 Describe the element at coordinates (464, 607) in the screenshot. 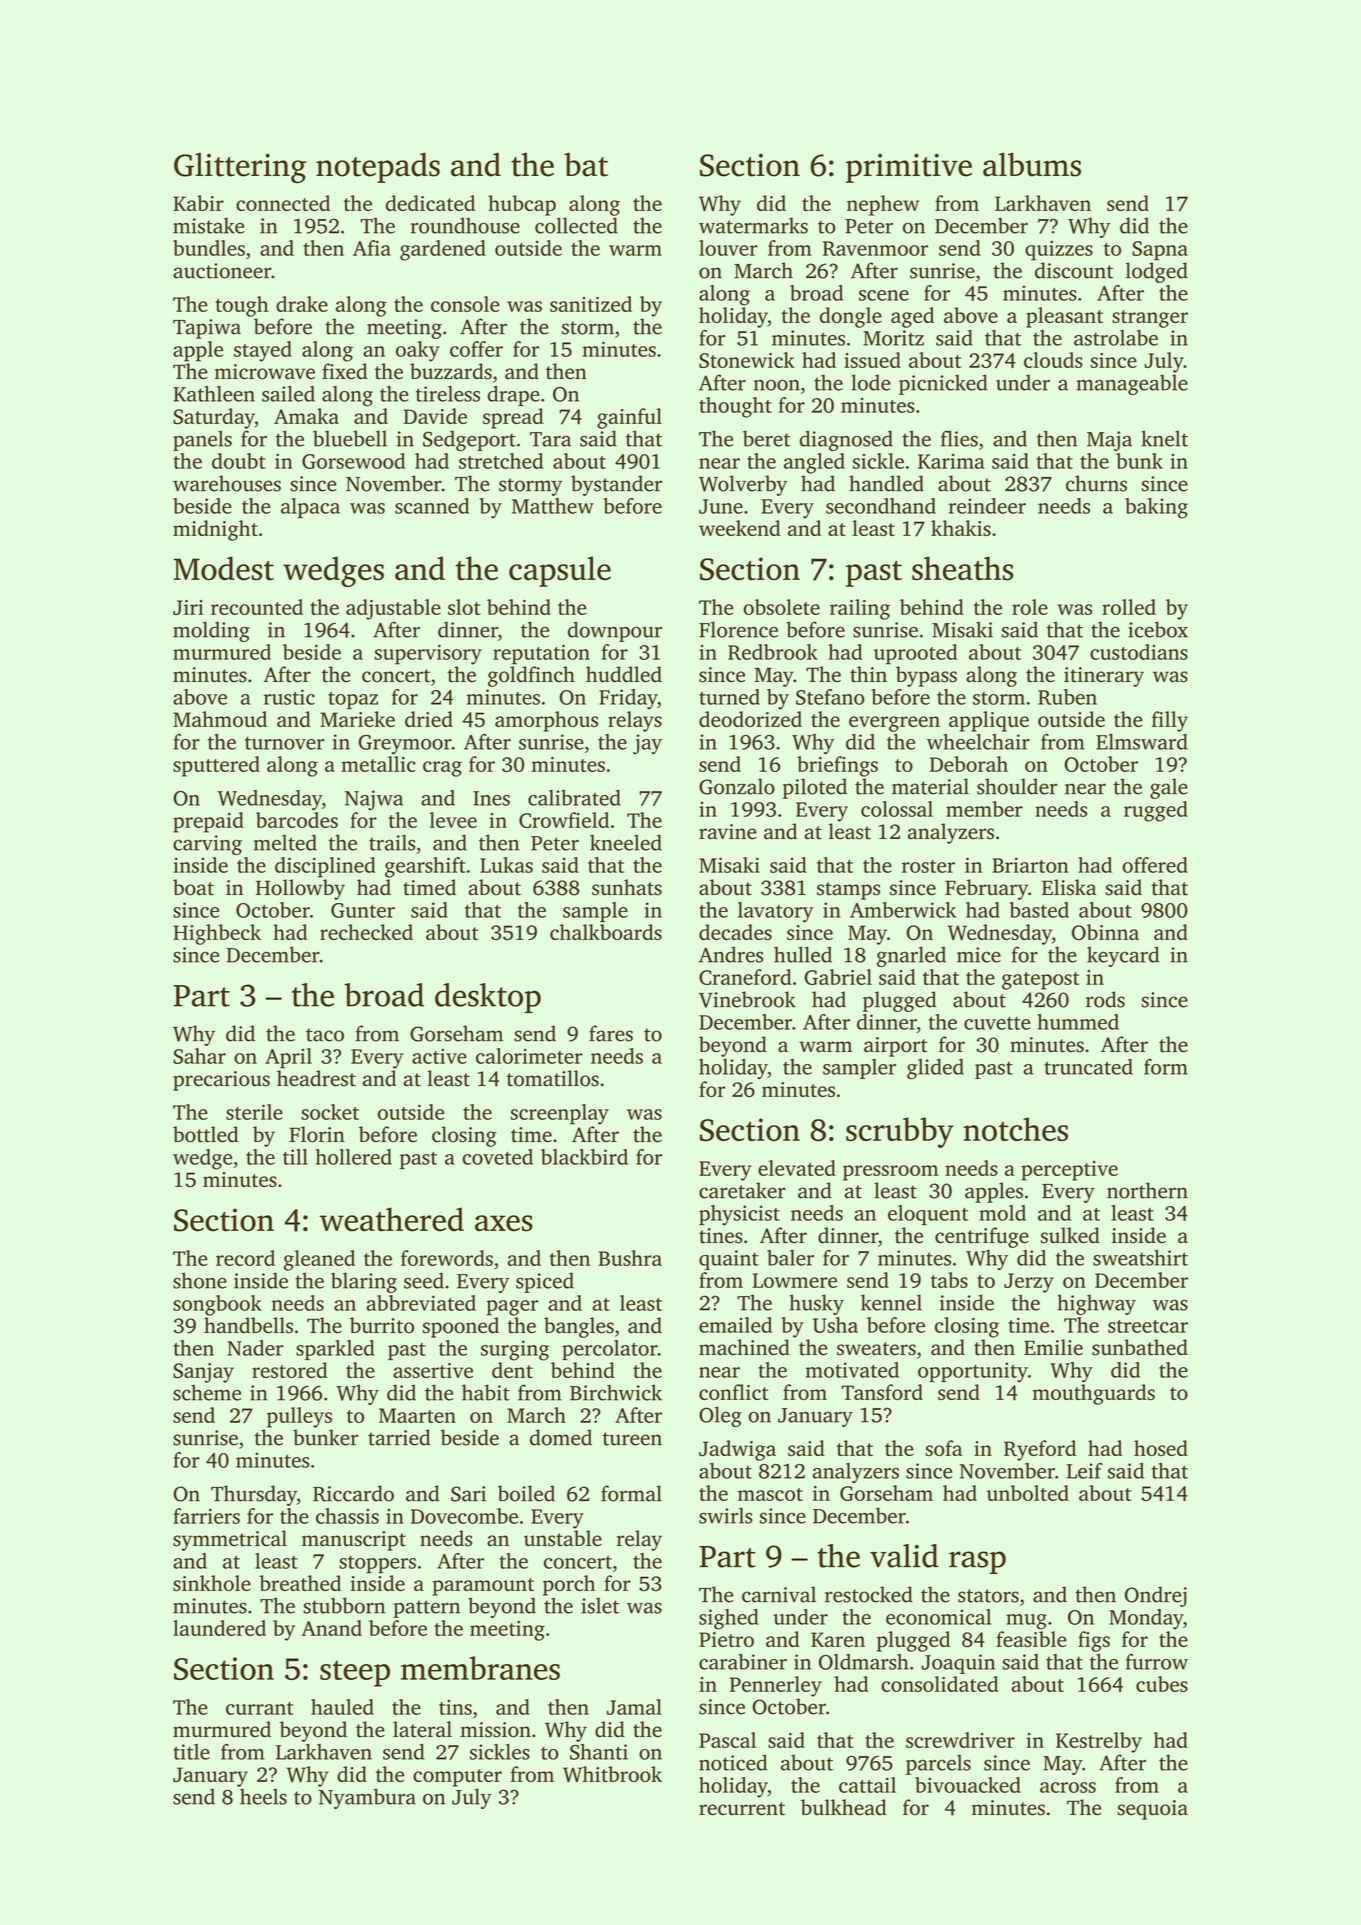

I see `slot` at that location.
